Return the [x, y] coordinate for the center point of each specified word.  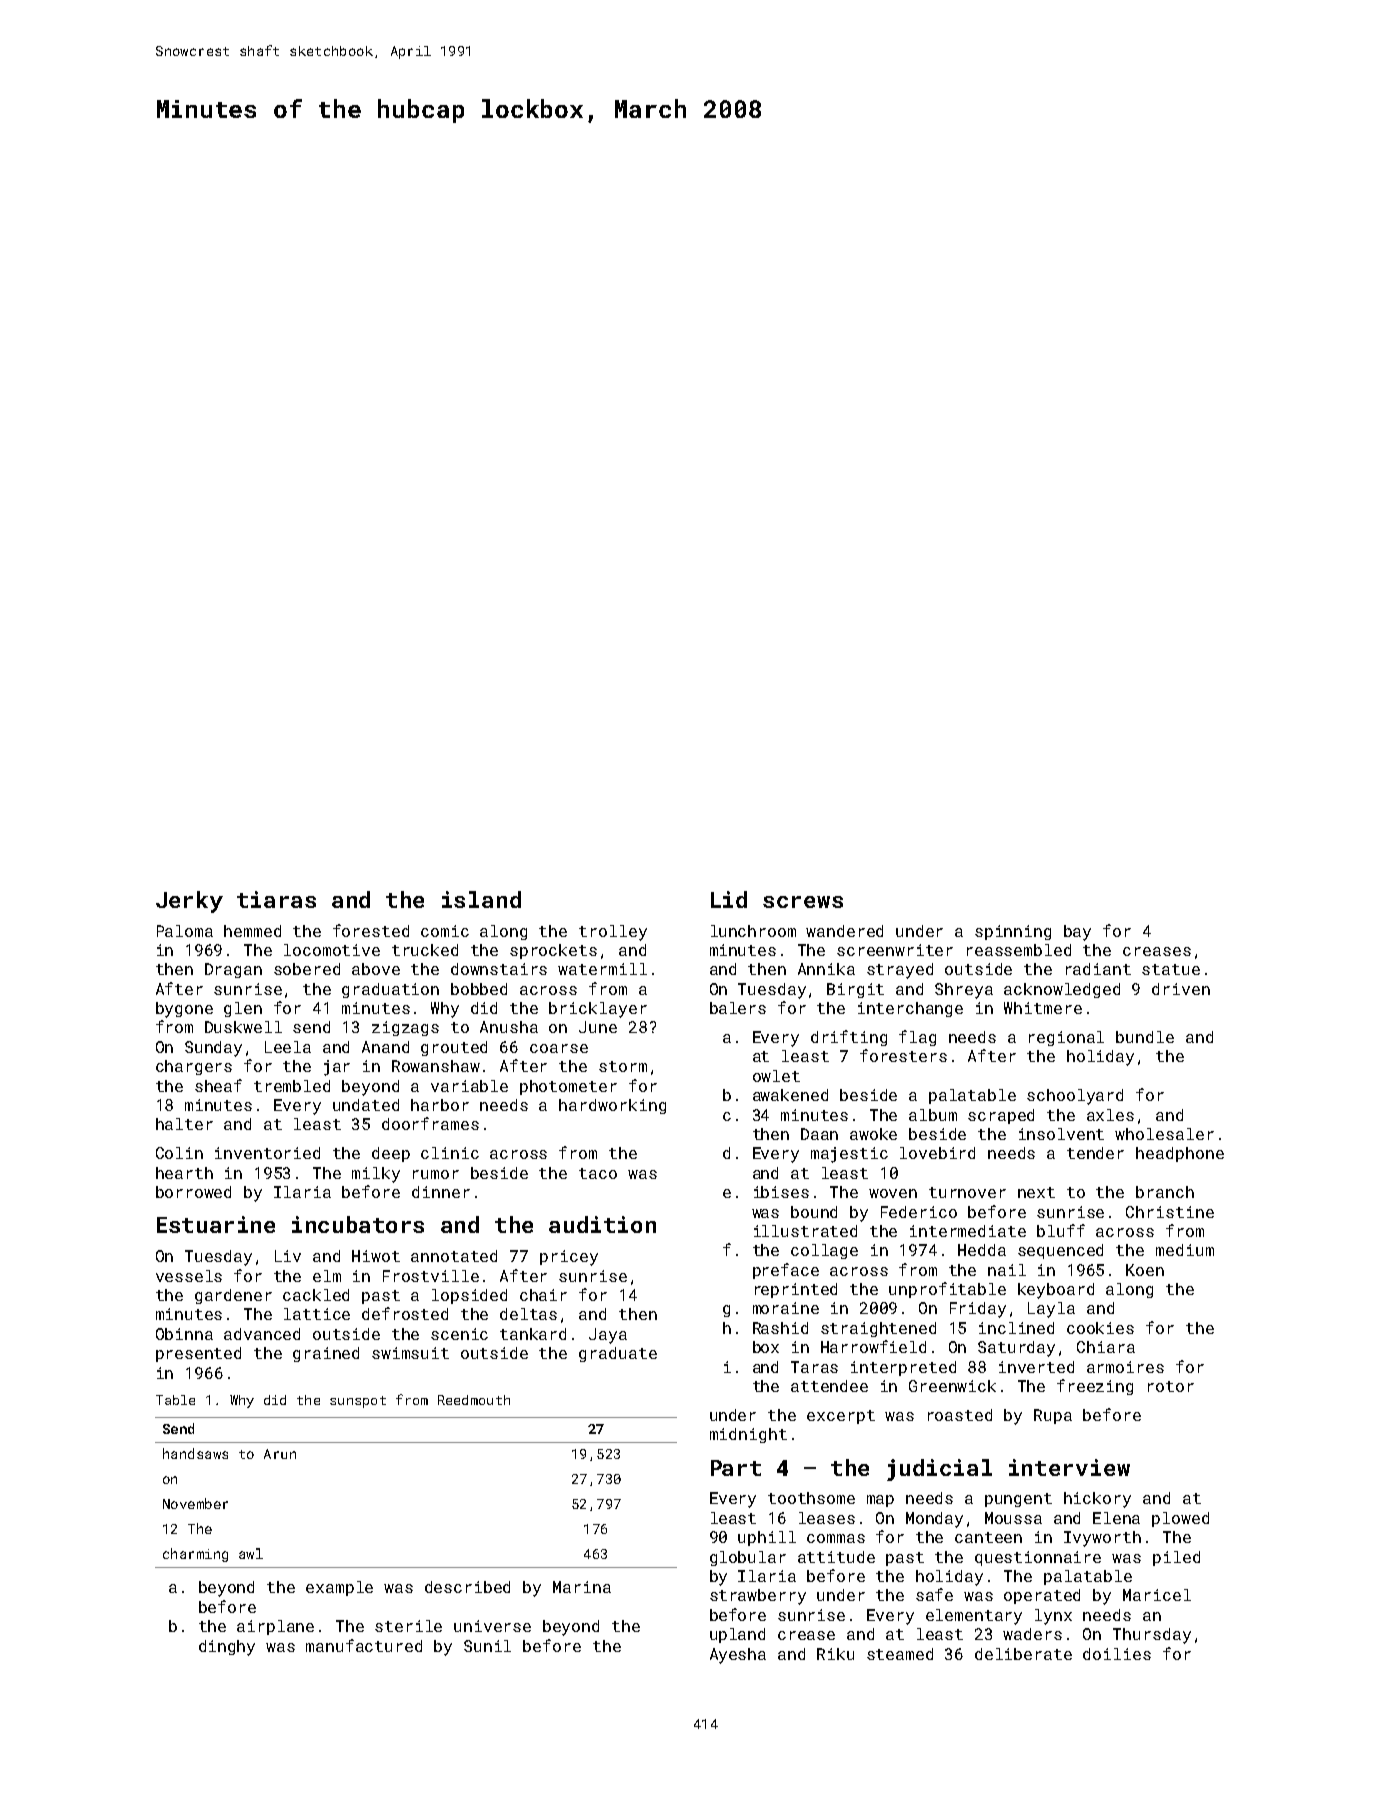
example [339, 1588]
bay [1077, 933]
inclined [1016, 1328]
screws [803, 902]
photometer [568, 1087]
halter [184, 1124]
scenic [459, 1334]
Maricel [1157, 1595]
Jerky [189, 902]
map [880, 1501]
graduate [618, 1354]
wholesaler [1164, 1134]
